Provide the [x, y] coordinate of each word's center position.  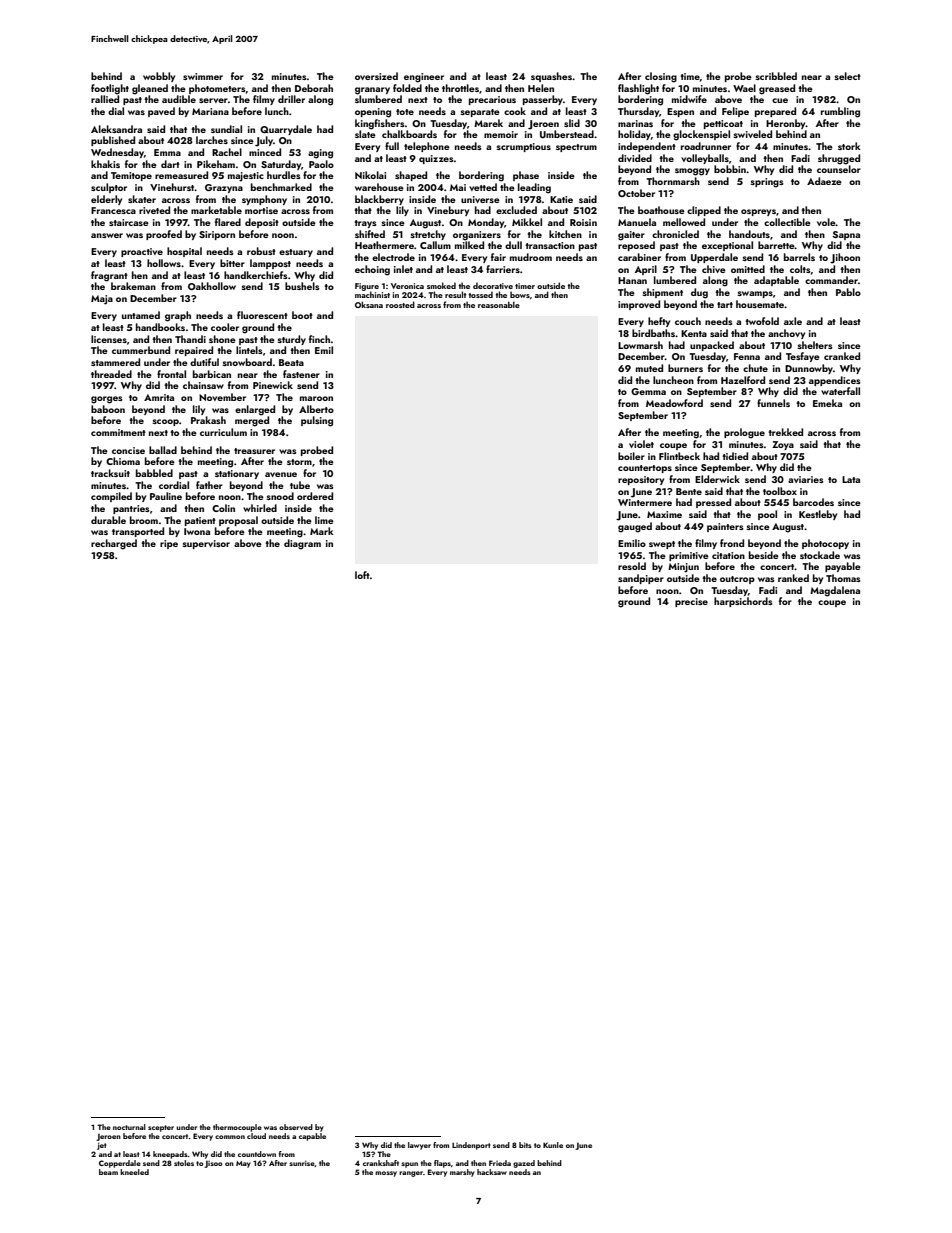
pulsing [317, 421]
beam [108, 1172]
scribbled [776, 76]
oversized [376, 76]
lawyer [419, 1146]
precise [691, 602]
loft [362, 575]
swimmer [203, 76]
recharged [114, 544]
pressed [713, 503]
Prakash [208, 420]
